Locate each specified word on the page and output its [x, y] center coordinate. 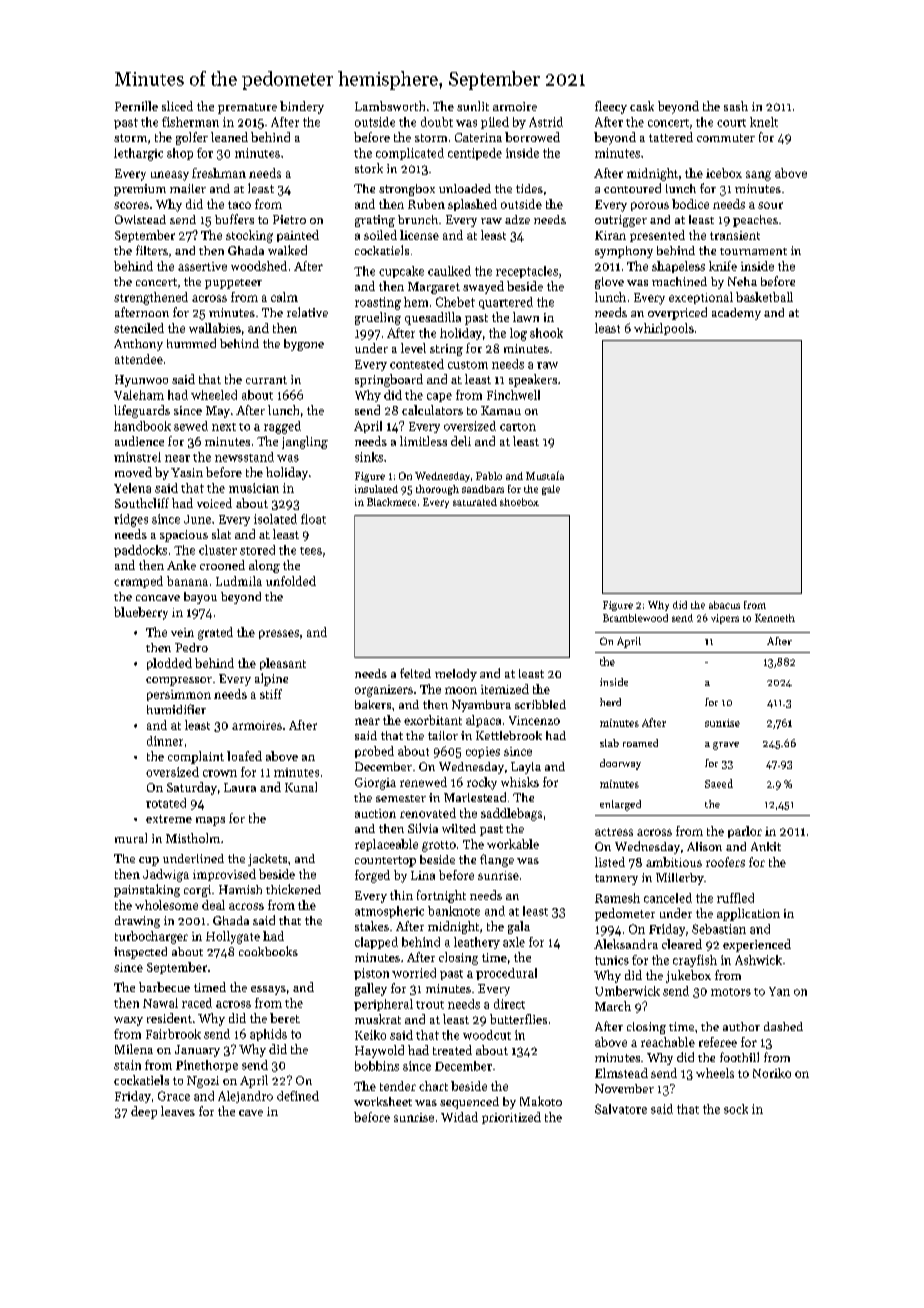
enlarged [620, 805]
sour [770, 205]
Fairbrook [173, 1034]
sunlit [473, 106]
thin [401, 895]
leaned [229, 137]
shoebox [519, 502]
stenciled [139, 328]
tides [529, 188]
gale [551, 490]
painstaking [147, 890]
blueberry [141, 613]
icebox [724, 173]
